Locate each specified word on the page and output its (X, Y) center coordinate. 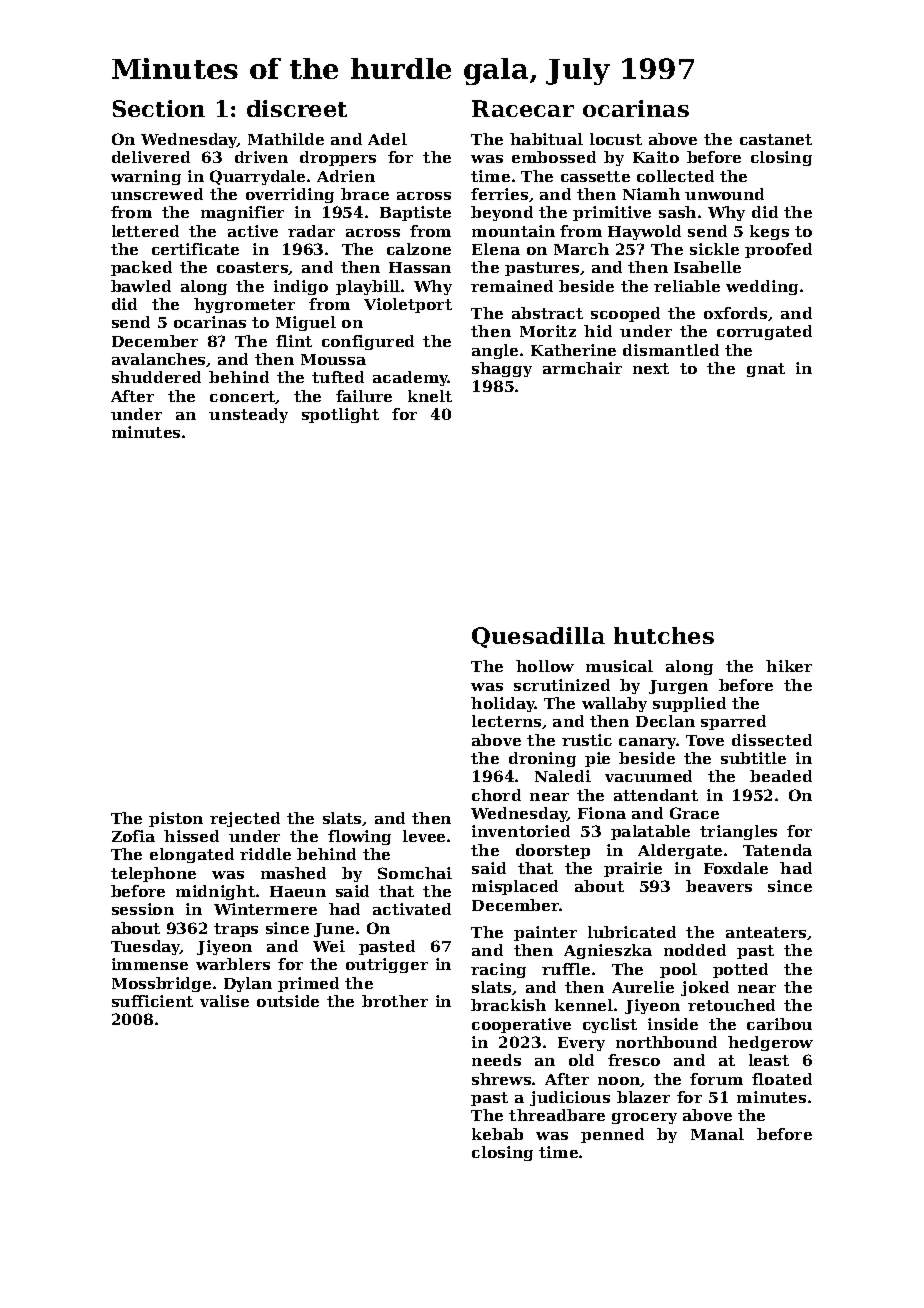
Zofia (133, 836)
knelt (430, 396)
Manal (717, 1134)
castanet (776, 139)
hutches (664, 635)
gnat (766, 370)
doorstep (553, 851)
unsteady (248, 415)
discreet (297, 108)
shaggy (502, 369)
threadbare (557, 1115)
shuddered (156, 377)
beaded (781, 776)
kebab (497, 1134)
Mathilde (286, 139)
